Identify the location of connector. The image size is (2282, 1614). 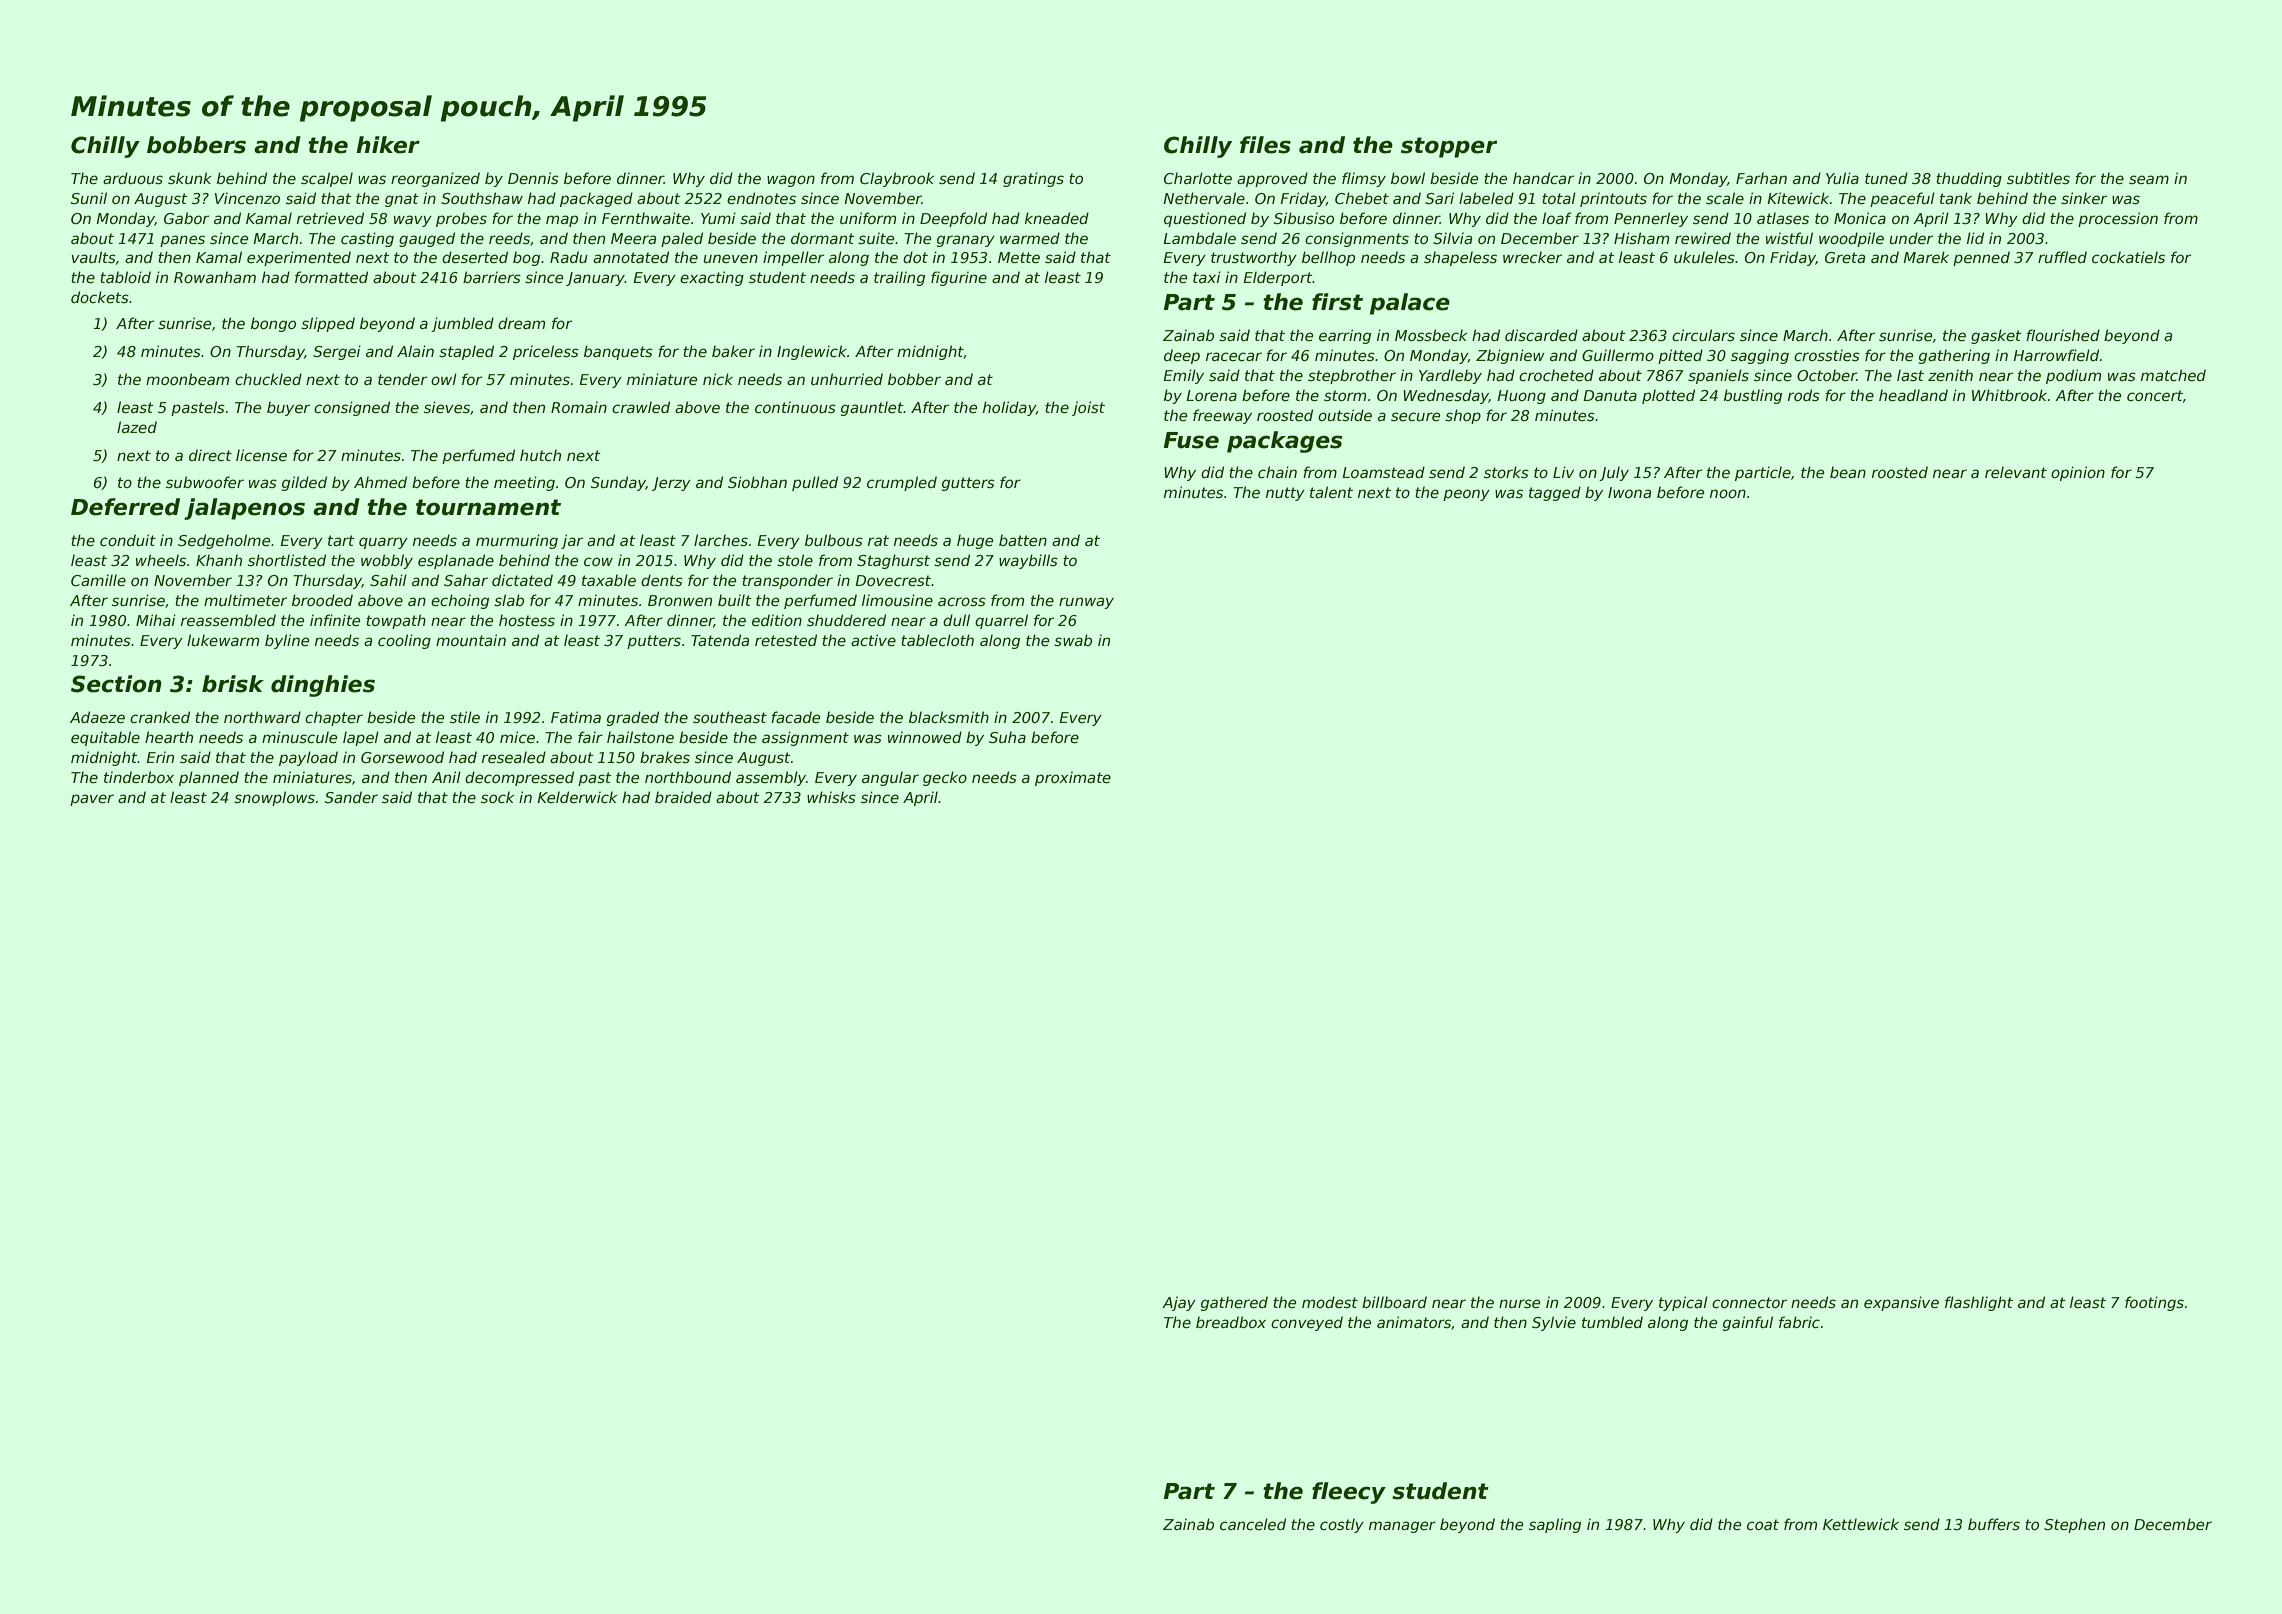
(1749, 1302).
